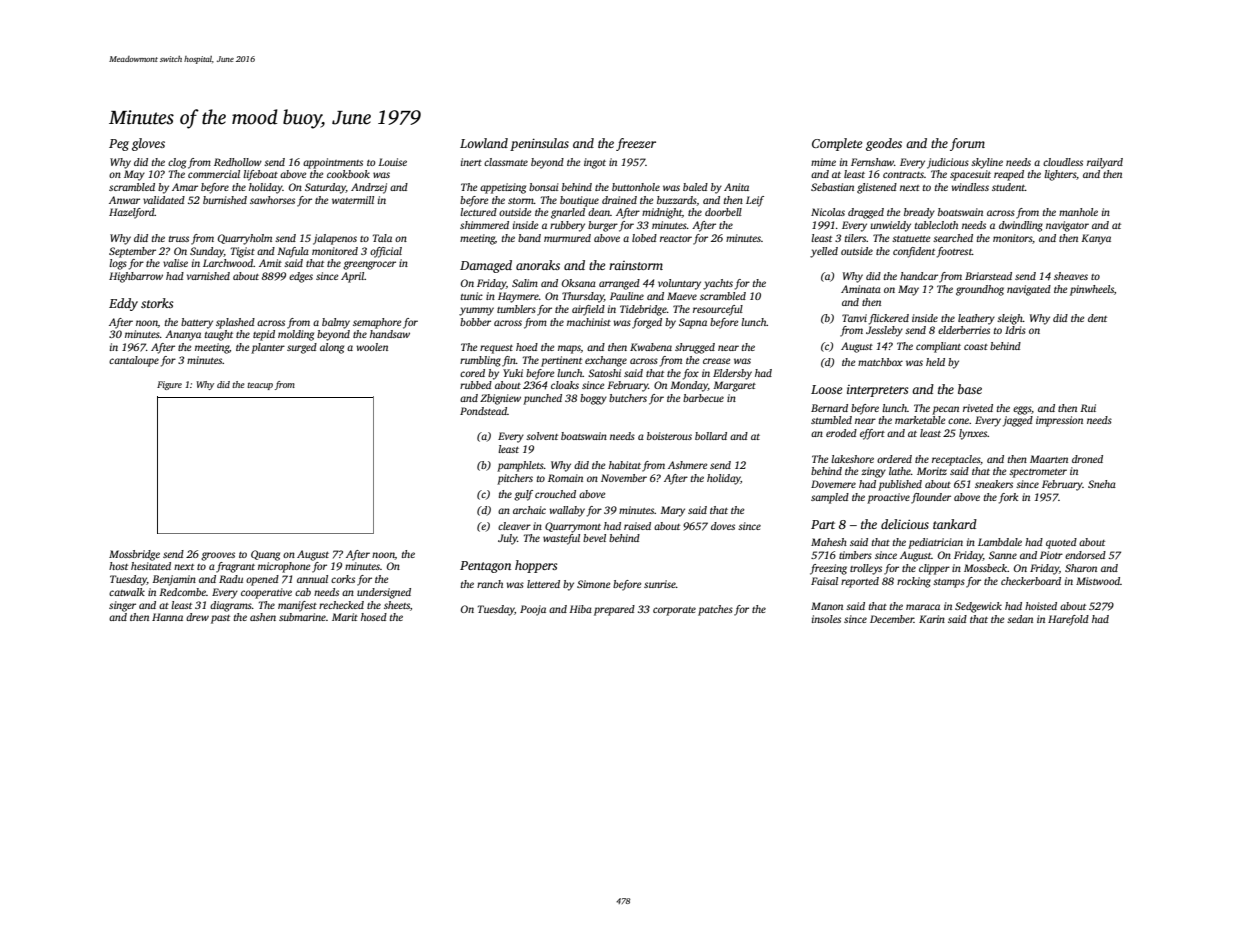 This screenshot has height=952, width=1233. Describe the element at coordinates (565, 478) in the screenshot. I see `Romain` at that location.
